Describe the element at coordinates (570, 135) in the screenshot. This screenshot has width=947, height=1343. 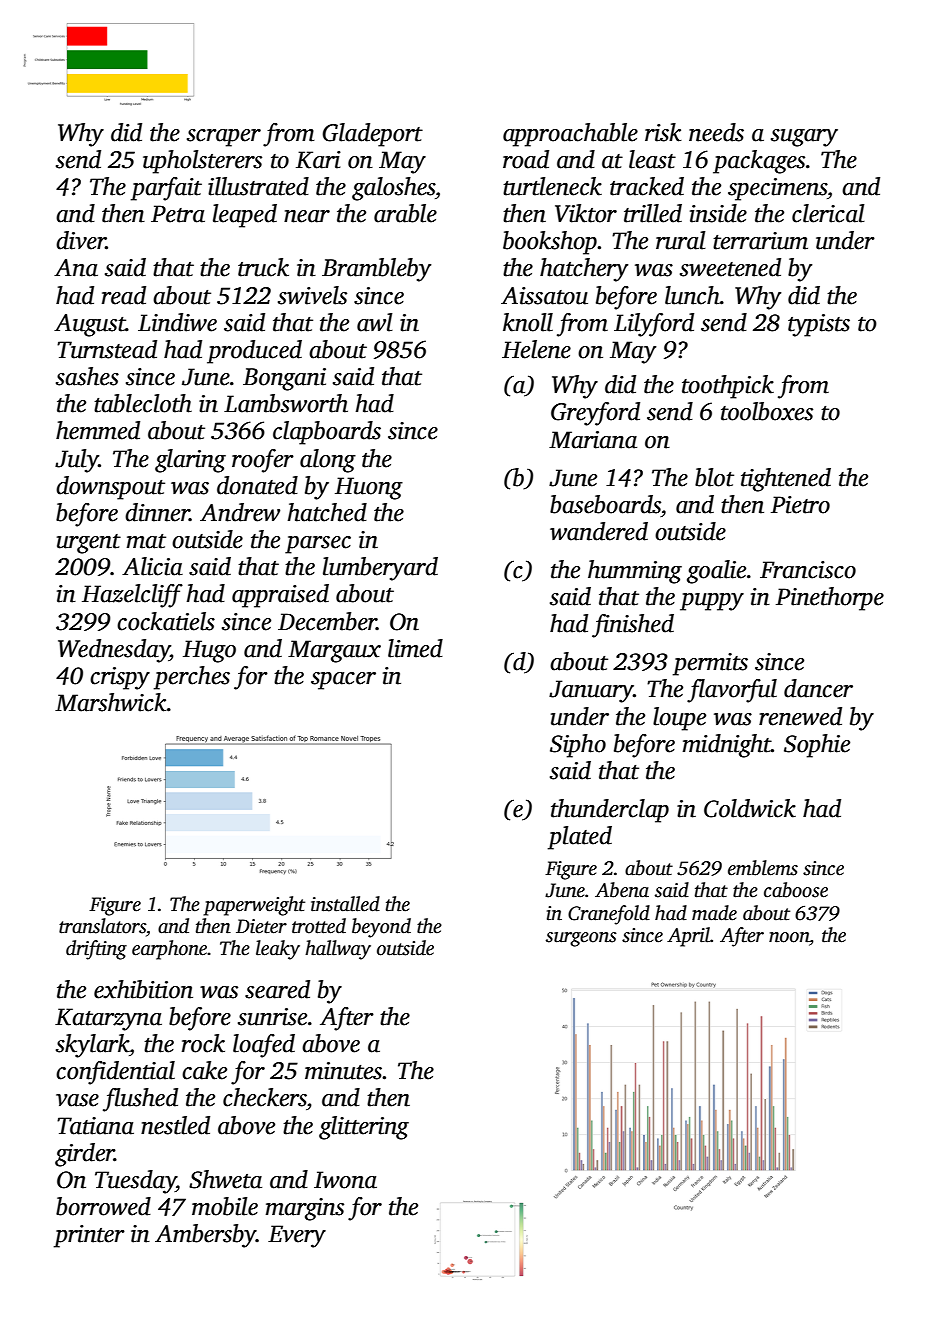
I see `approachable` at that location.
